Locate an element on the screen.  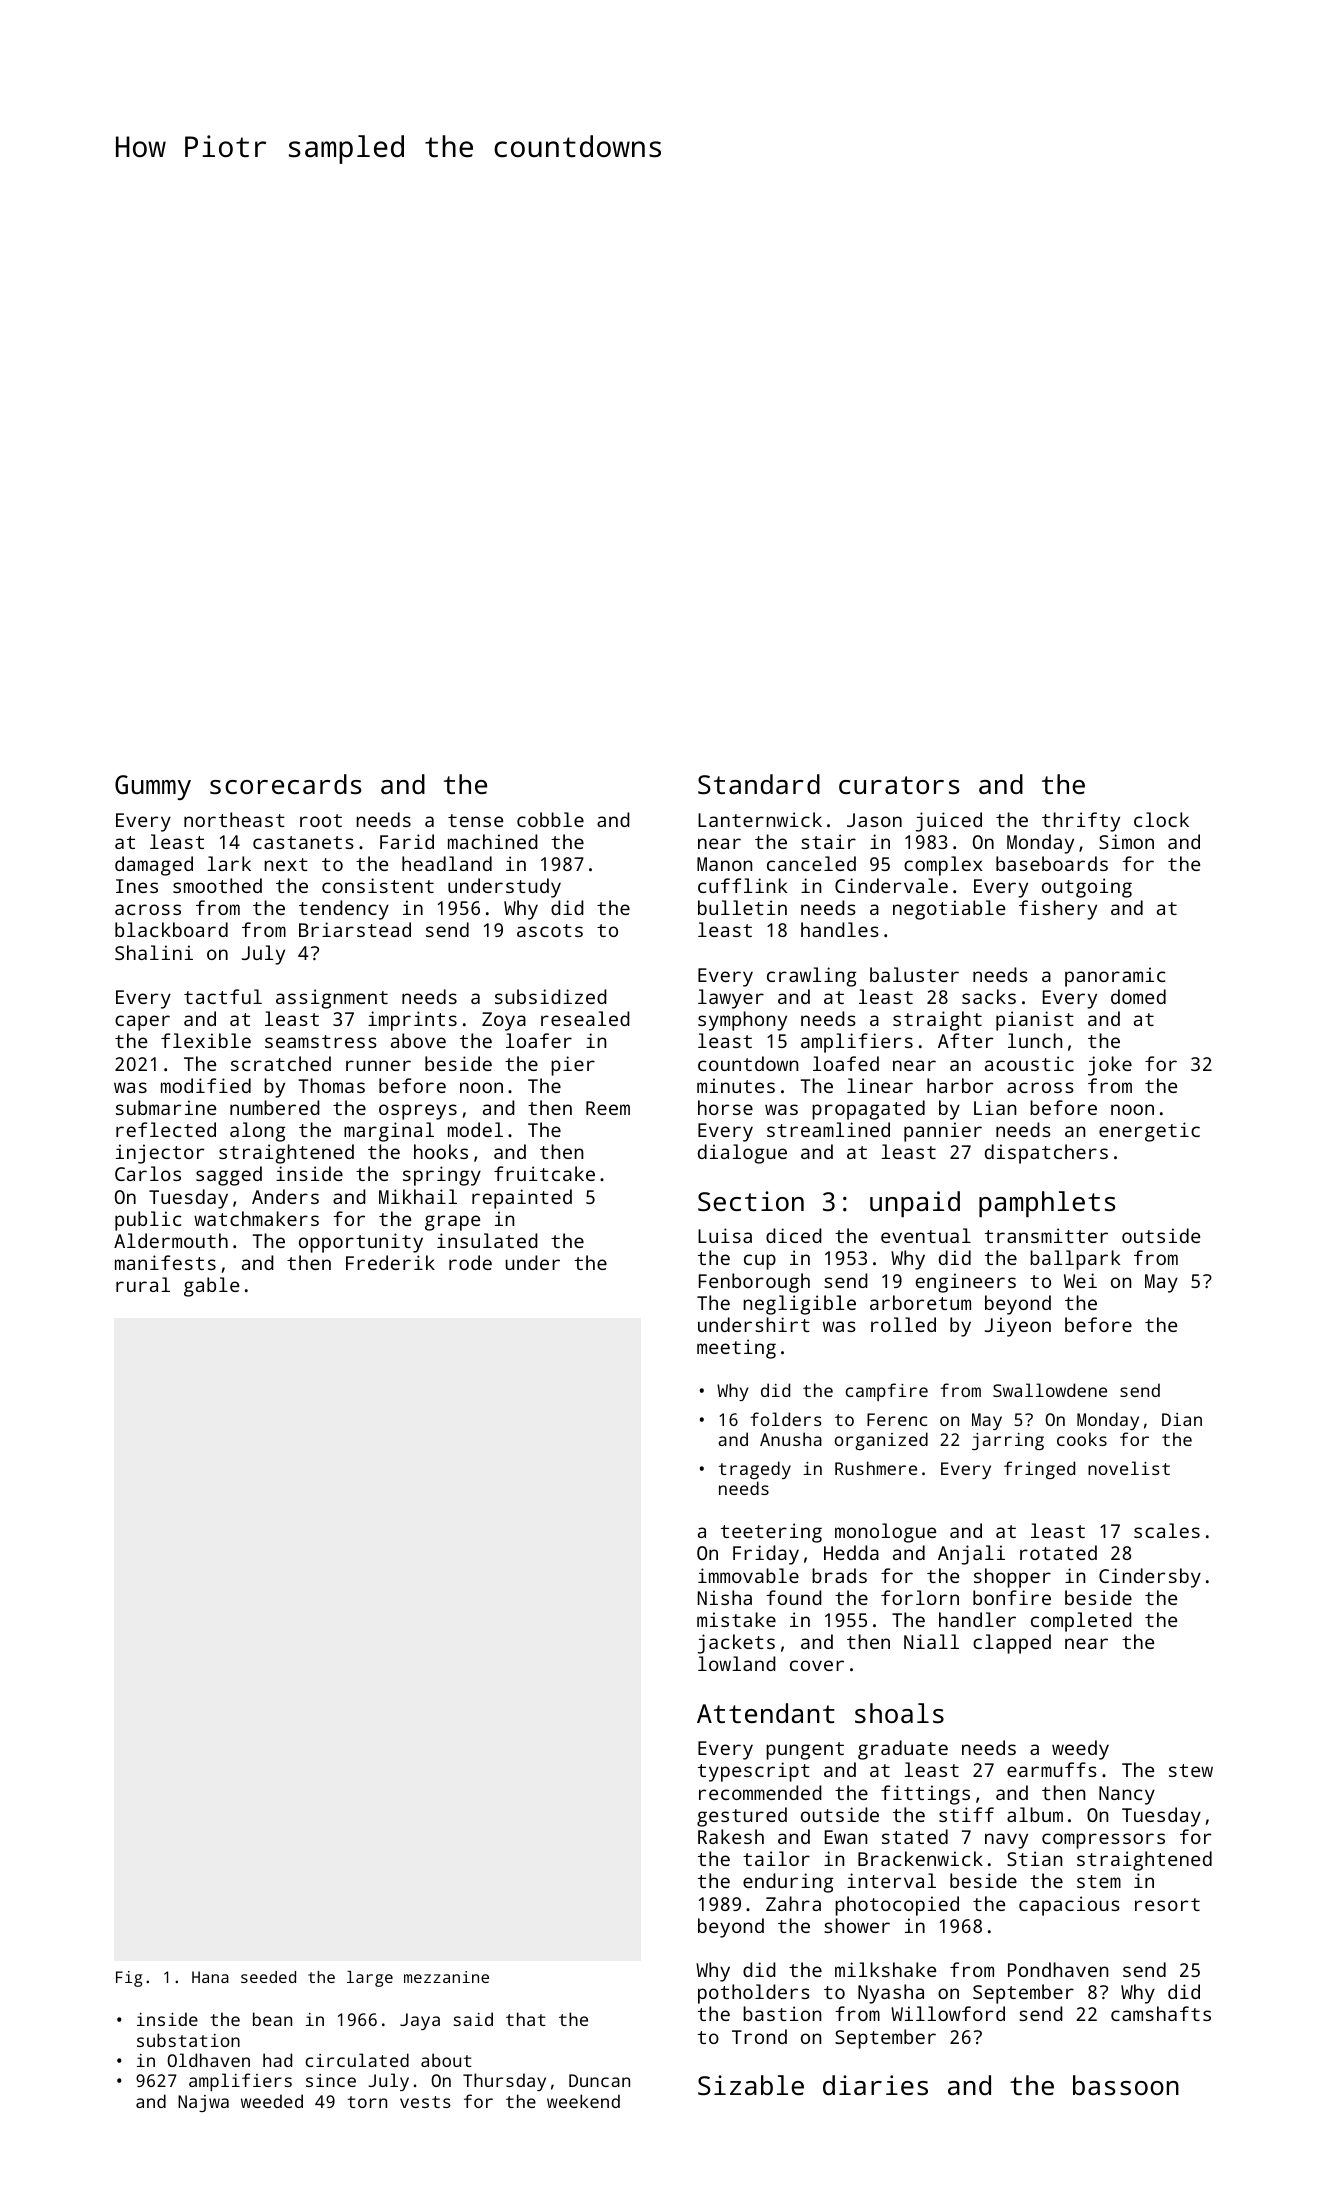
submarine is located at coordinates (166, 1107).
